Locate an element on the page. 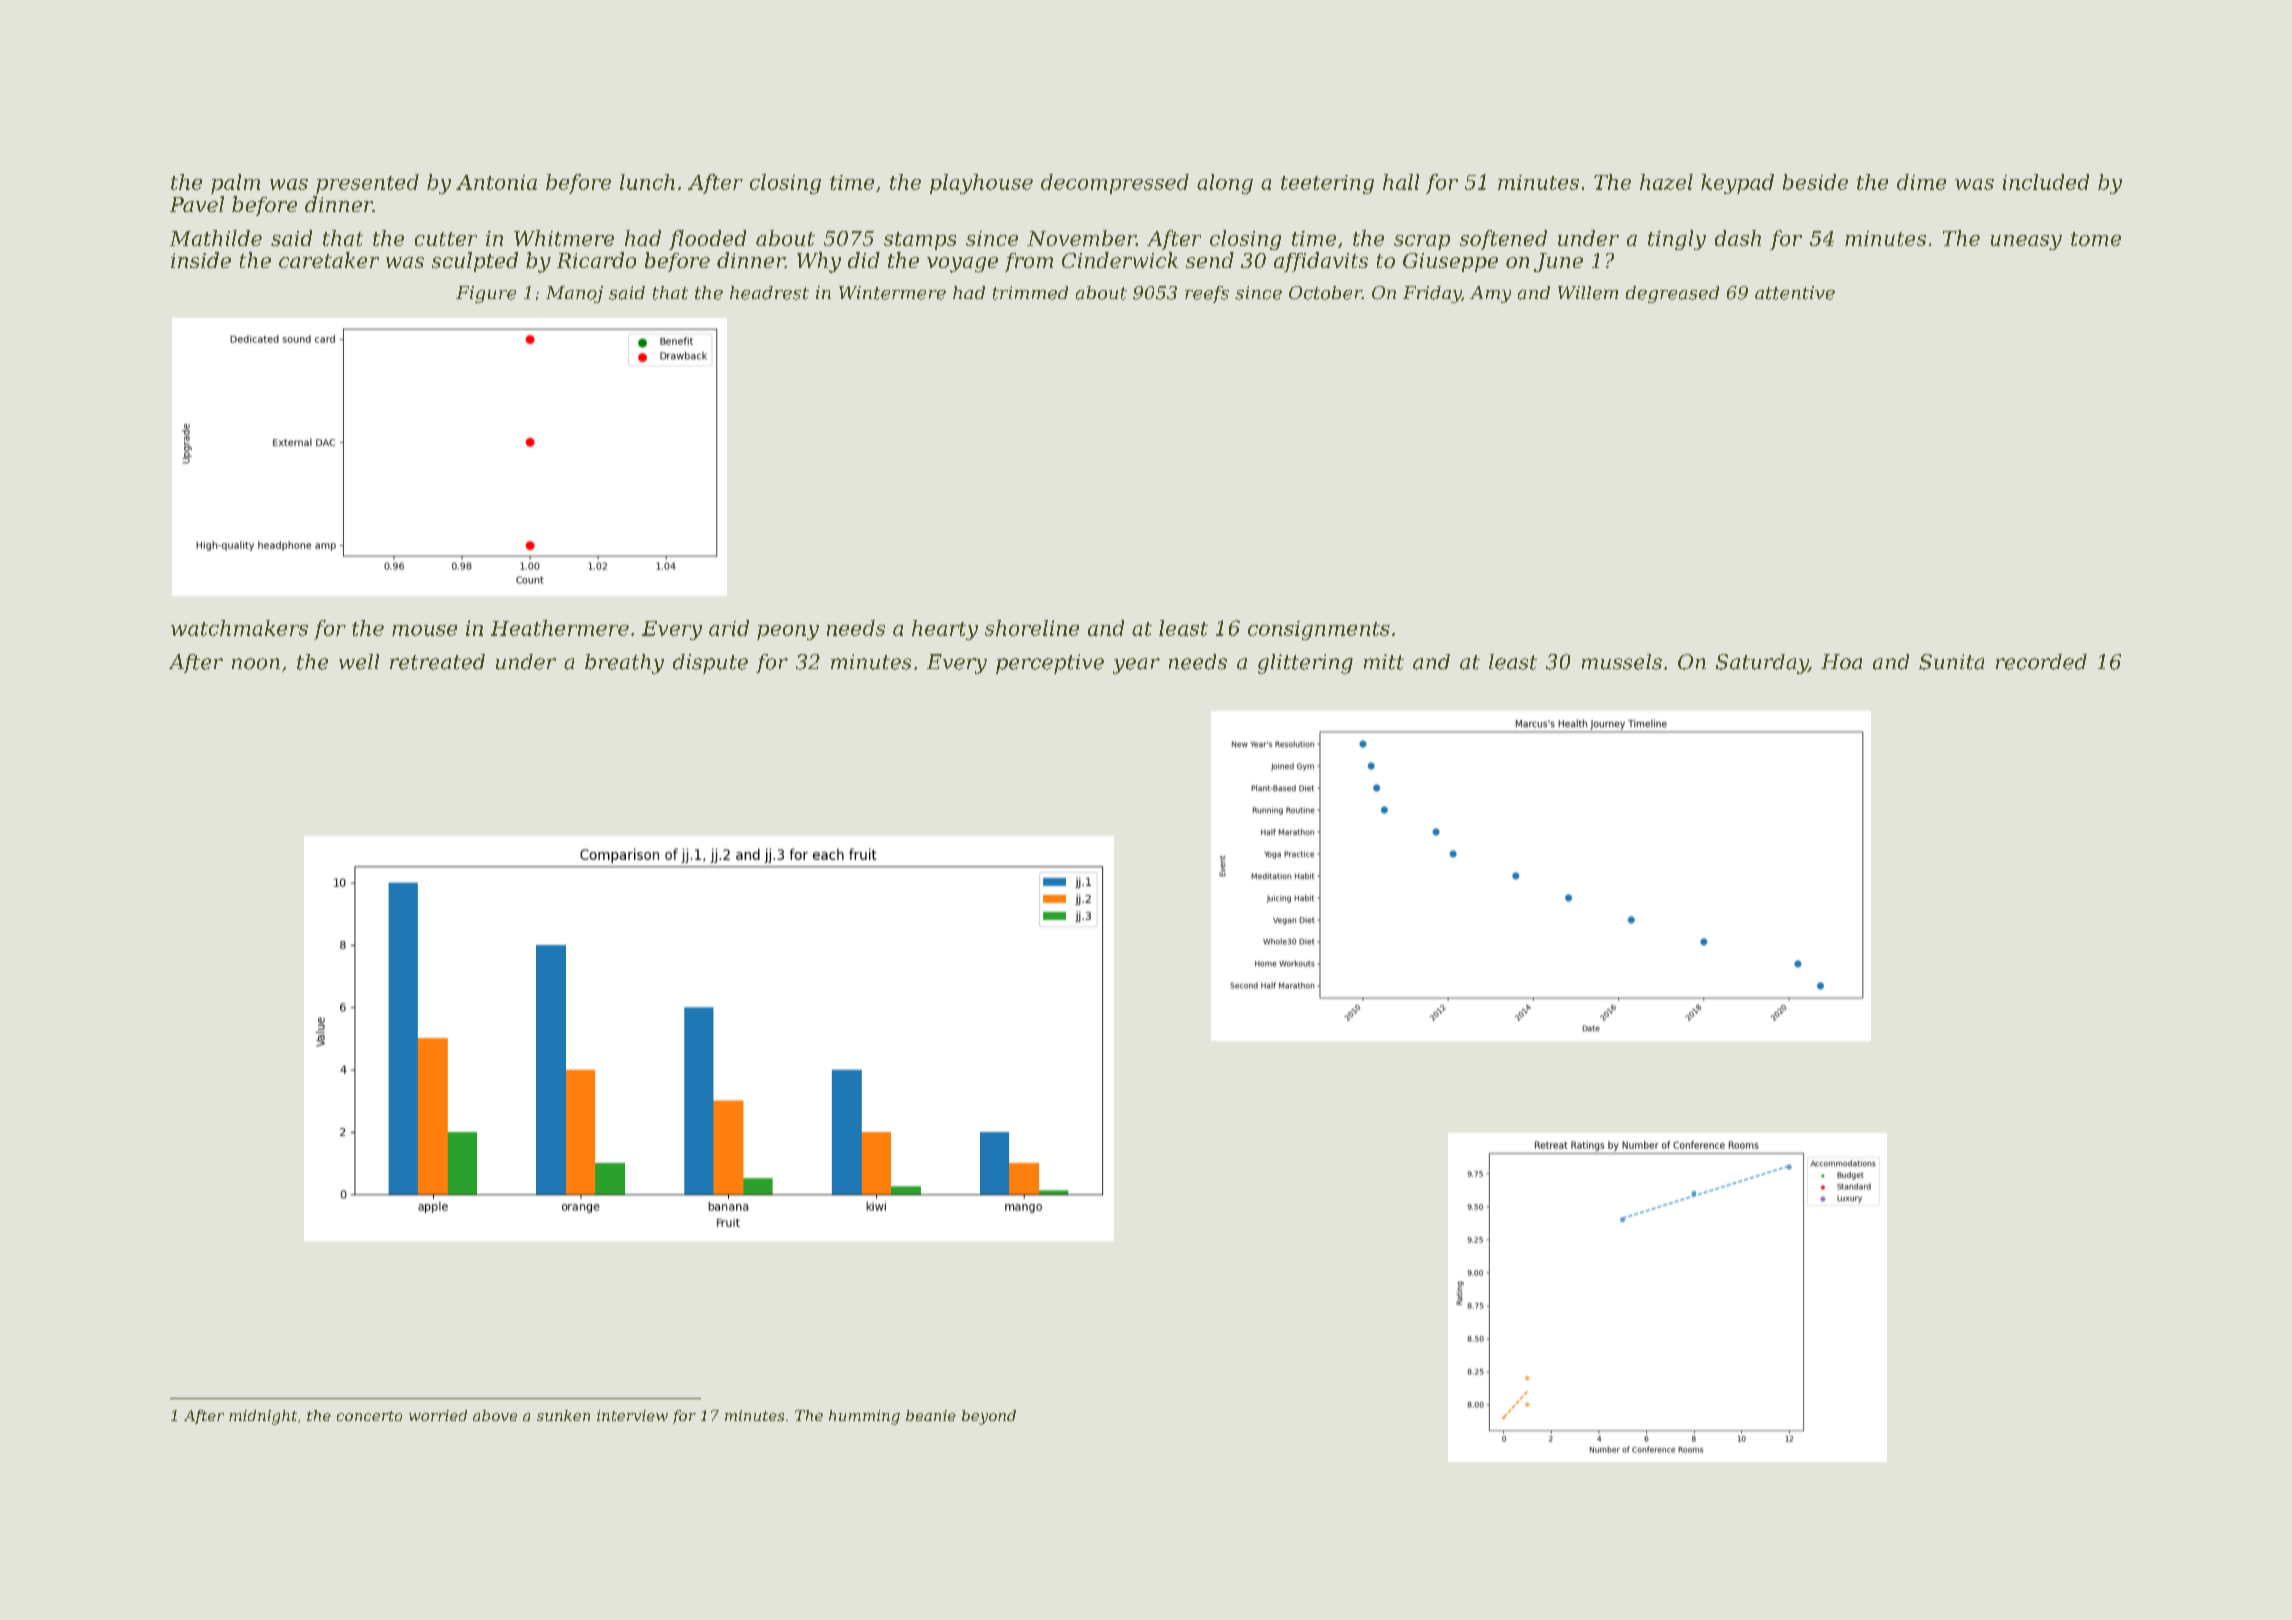 This document has height=1620, width=2292. lunch is located at coordinates (647, 182).
